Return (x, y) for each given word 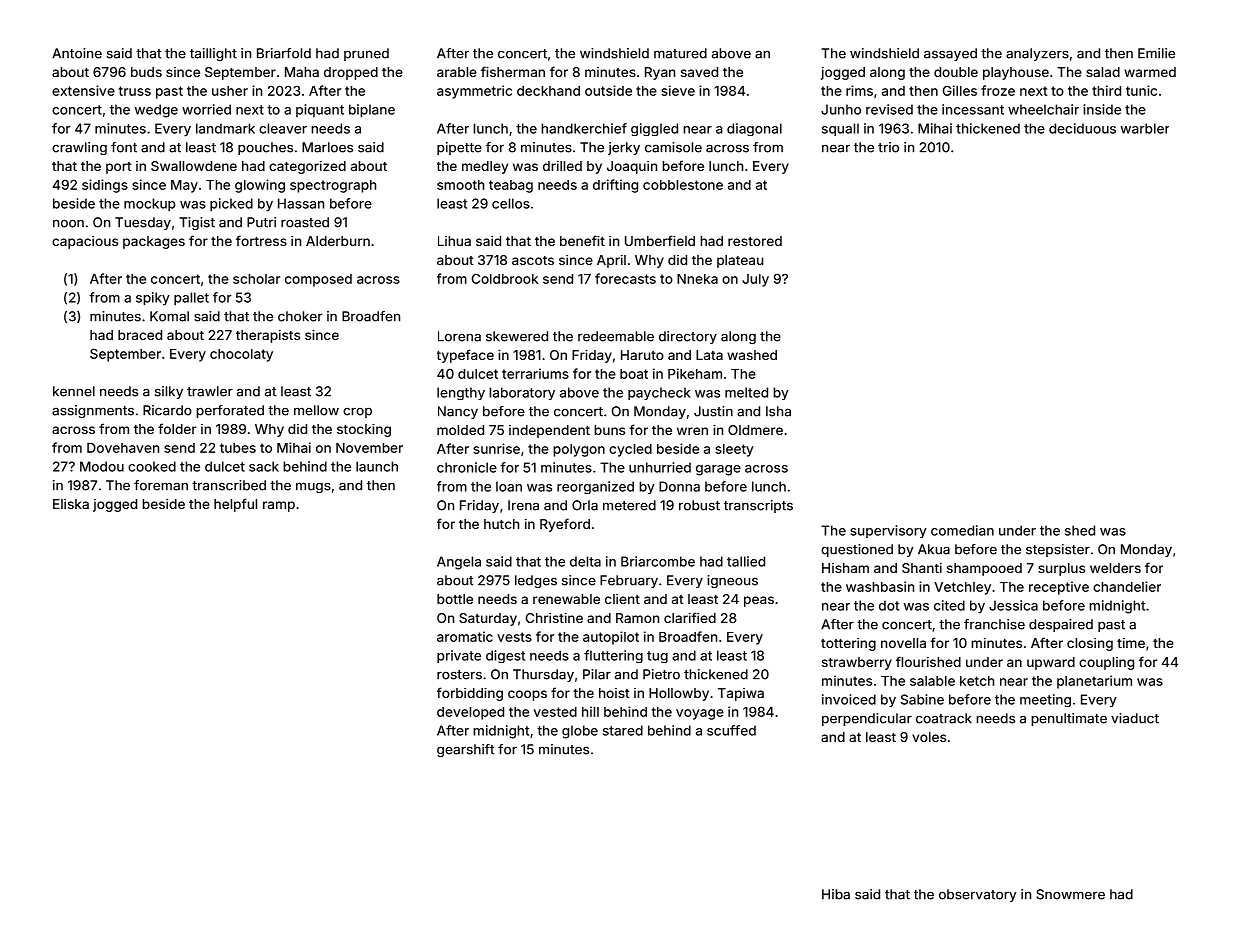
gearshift (465, 750)
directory (688, 337)
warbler (1145, 128)
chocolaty (241, 355)
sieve (678, 90)
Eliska (71, 504)
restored (755, 241)
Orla (585, 505)
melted (746, 392)
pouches (265, 148)
